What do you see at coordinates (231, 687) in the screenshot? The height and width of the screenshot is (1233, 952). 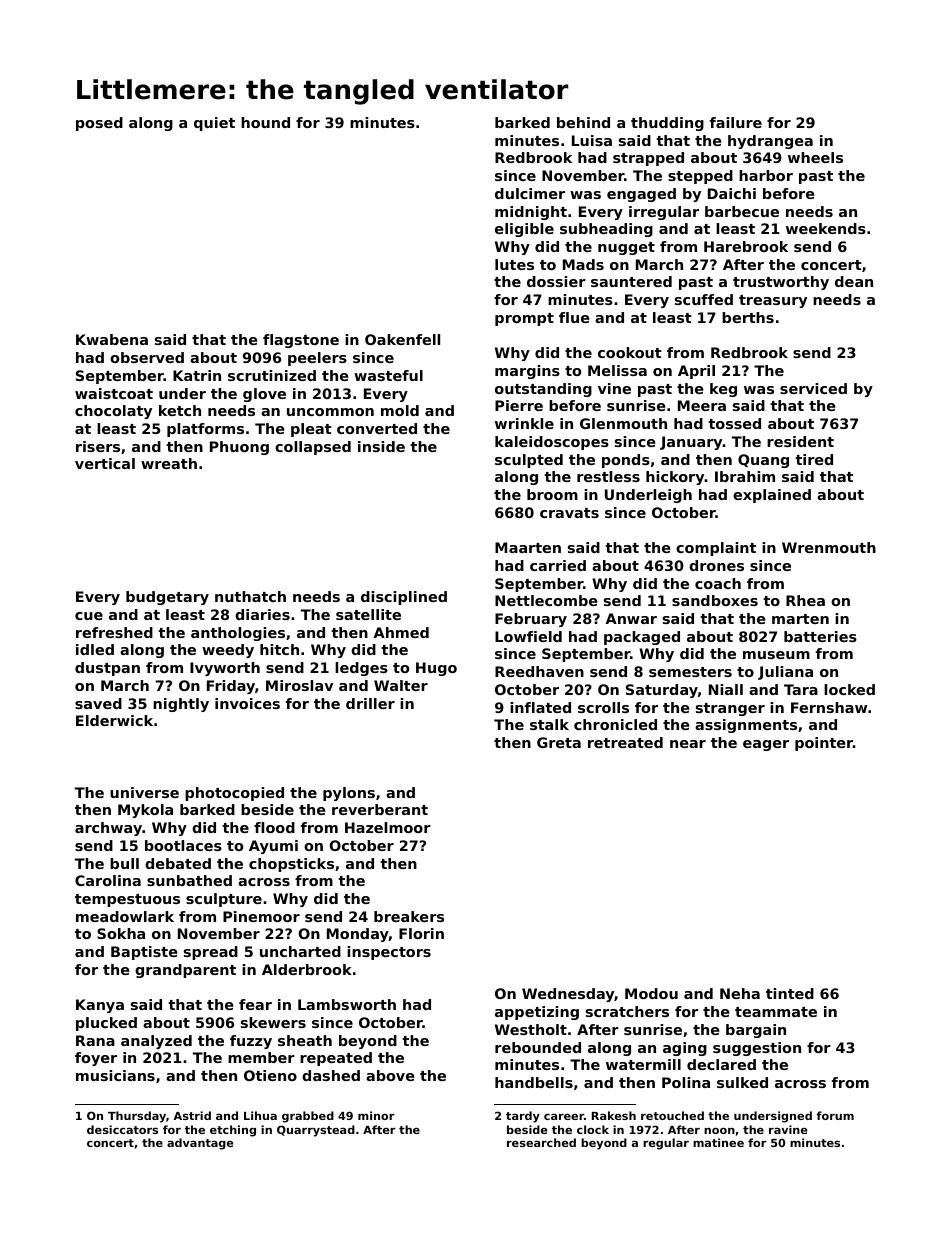 I see `Friday` at bounding box center [231, 687].
